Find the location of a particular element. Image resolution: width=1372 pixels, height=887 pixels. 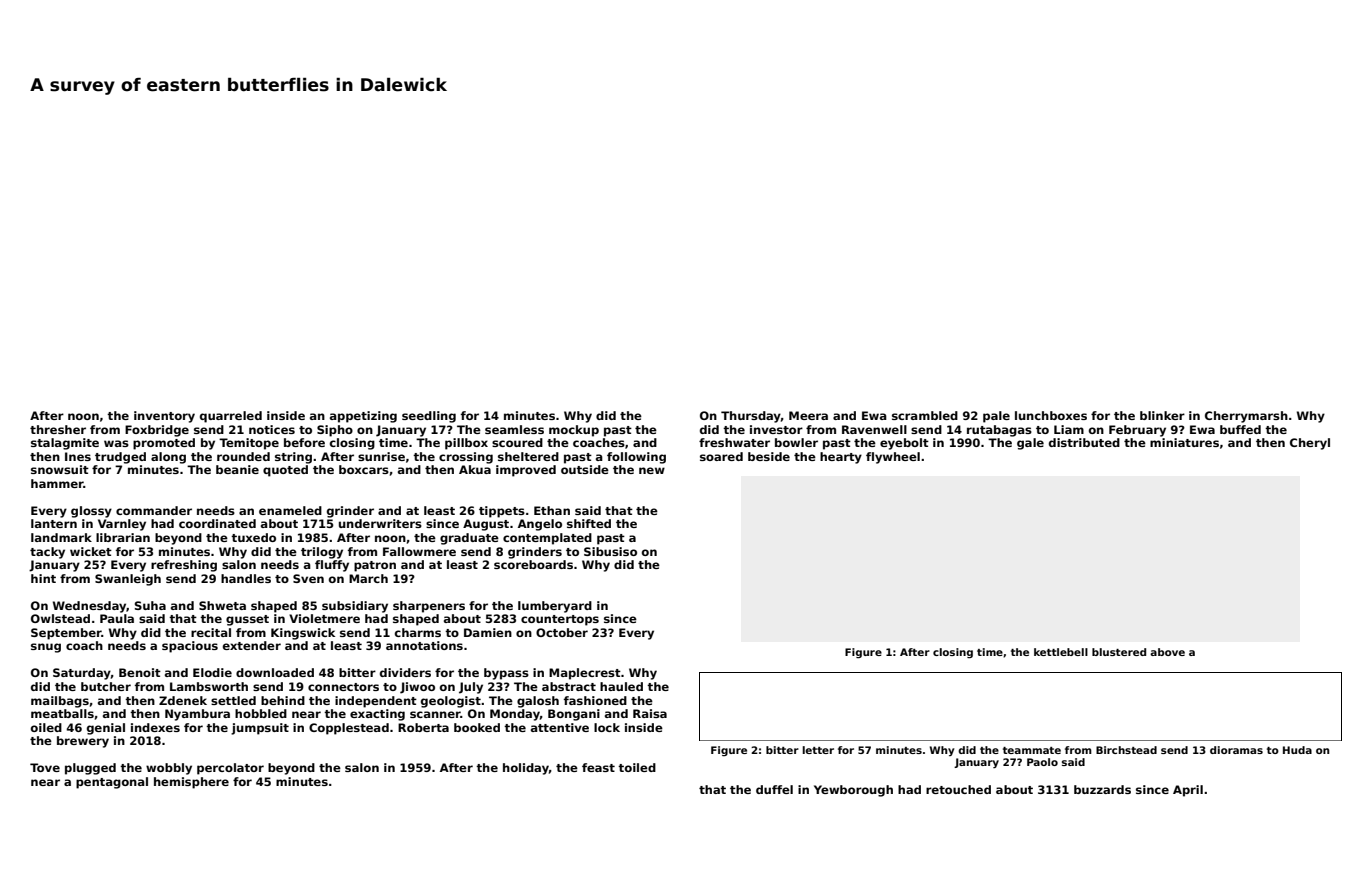

downloaded is located at coordinates (275, 672).
